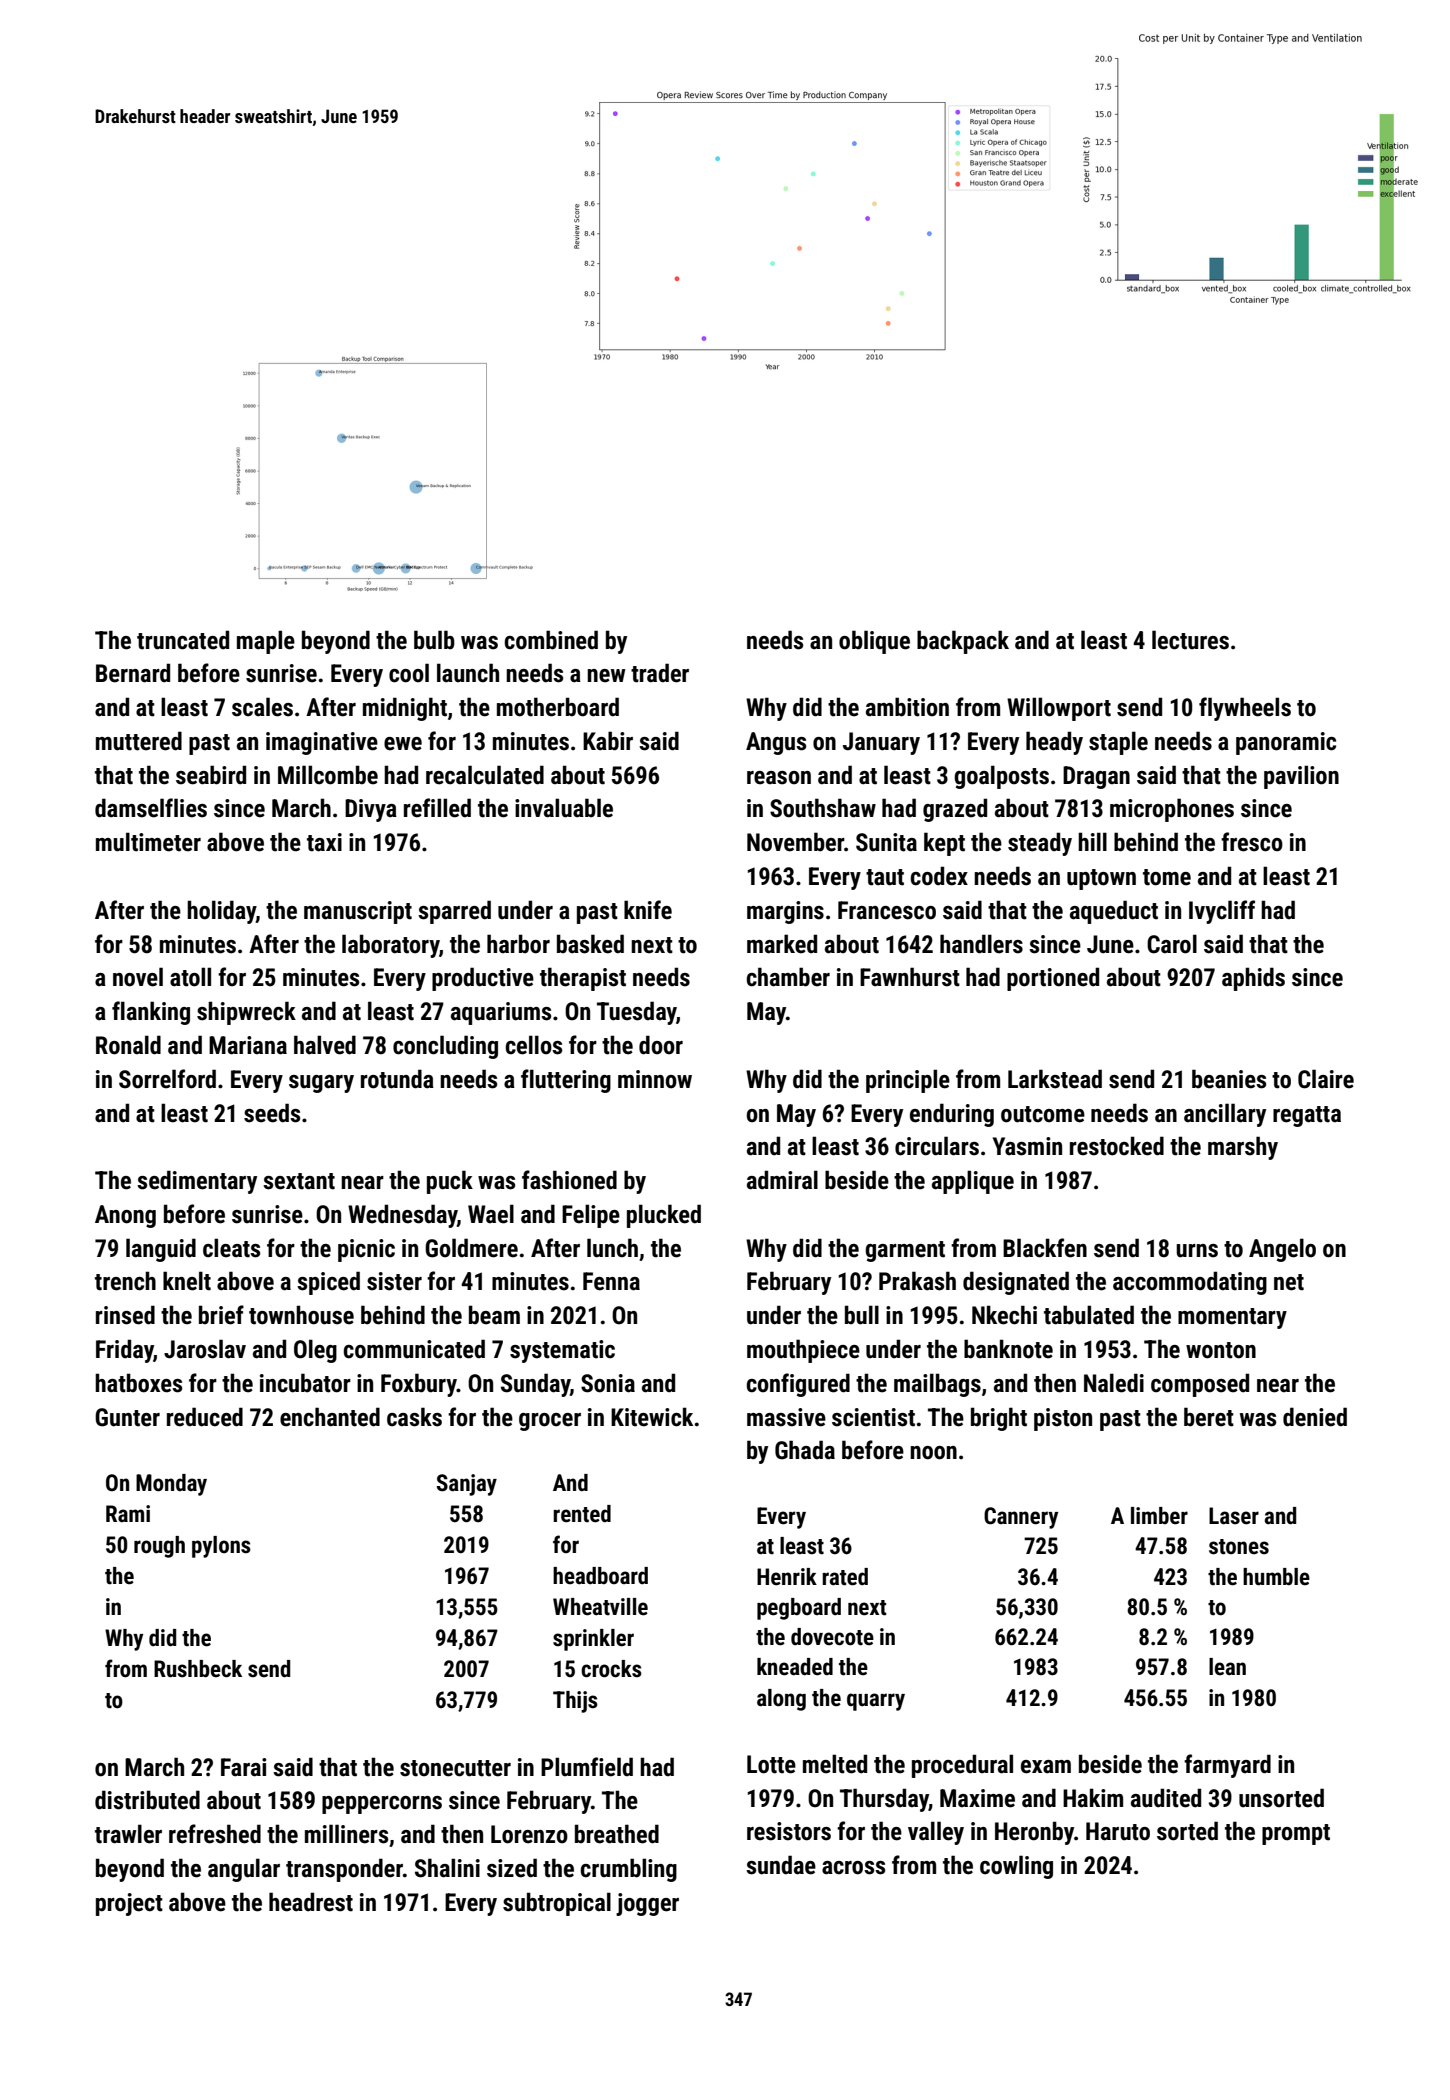 The image size is (1450, 2100). Describe the element at coordinates (321, 1084) in the document. I see `sugary` at that location.
